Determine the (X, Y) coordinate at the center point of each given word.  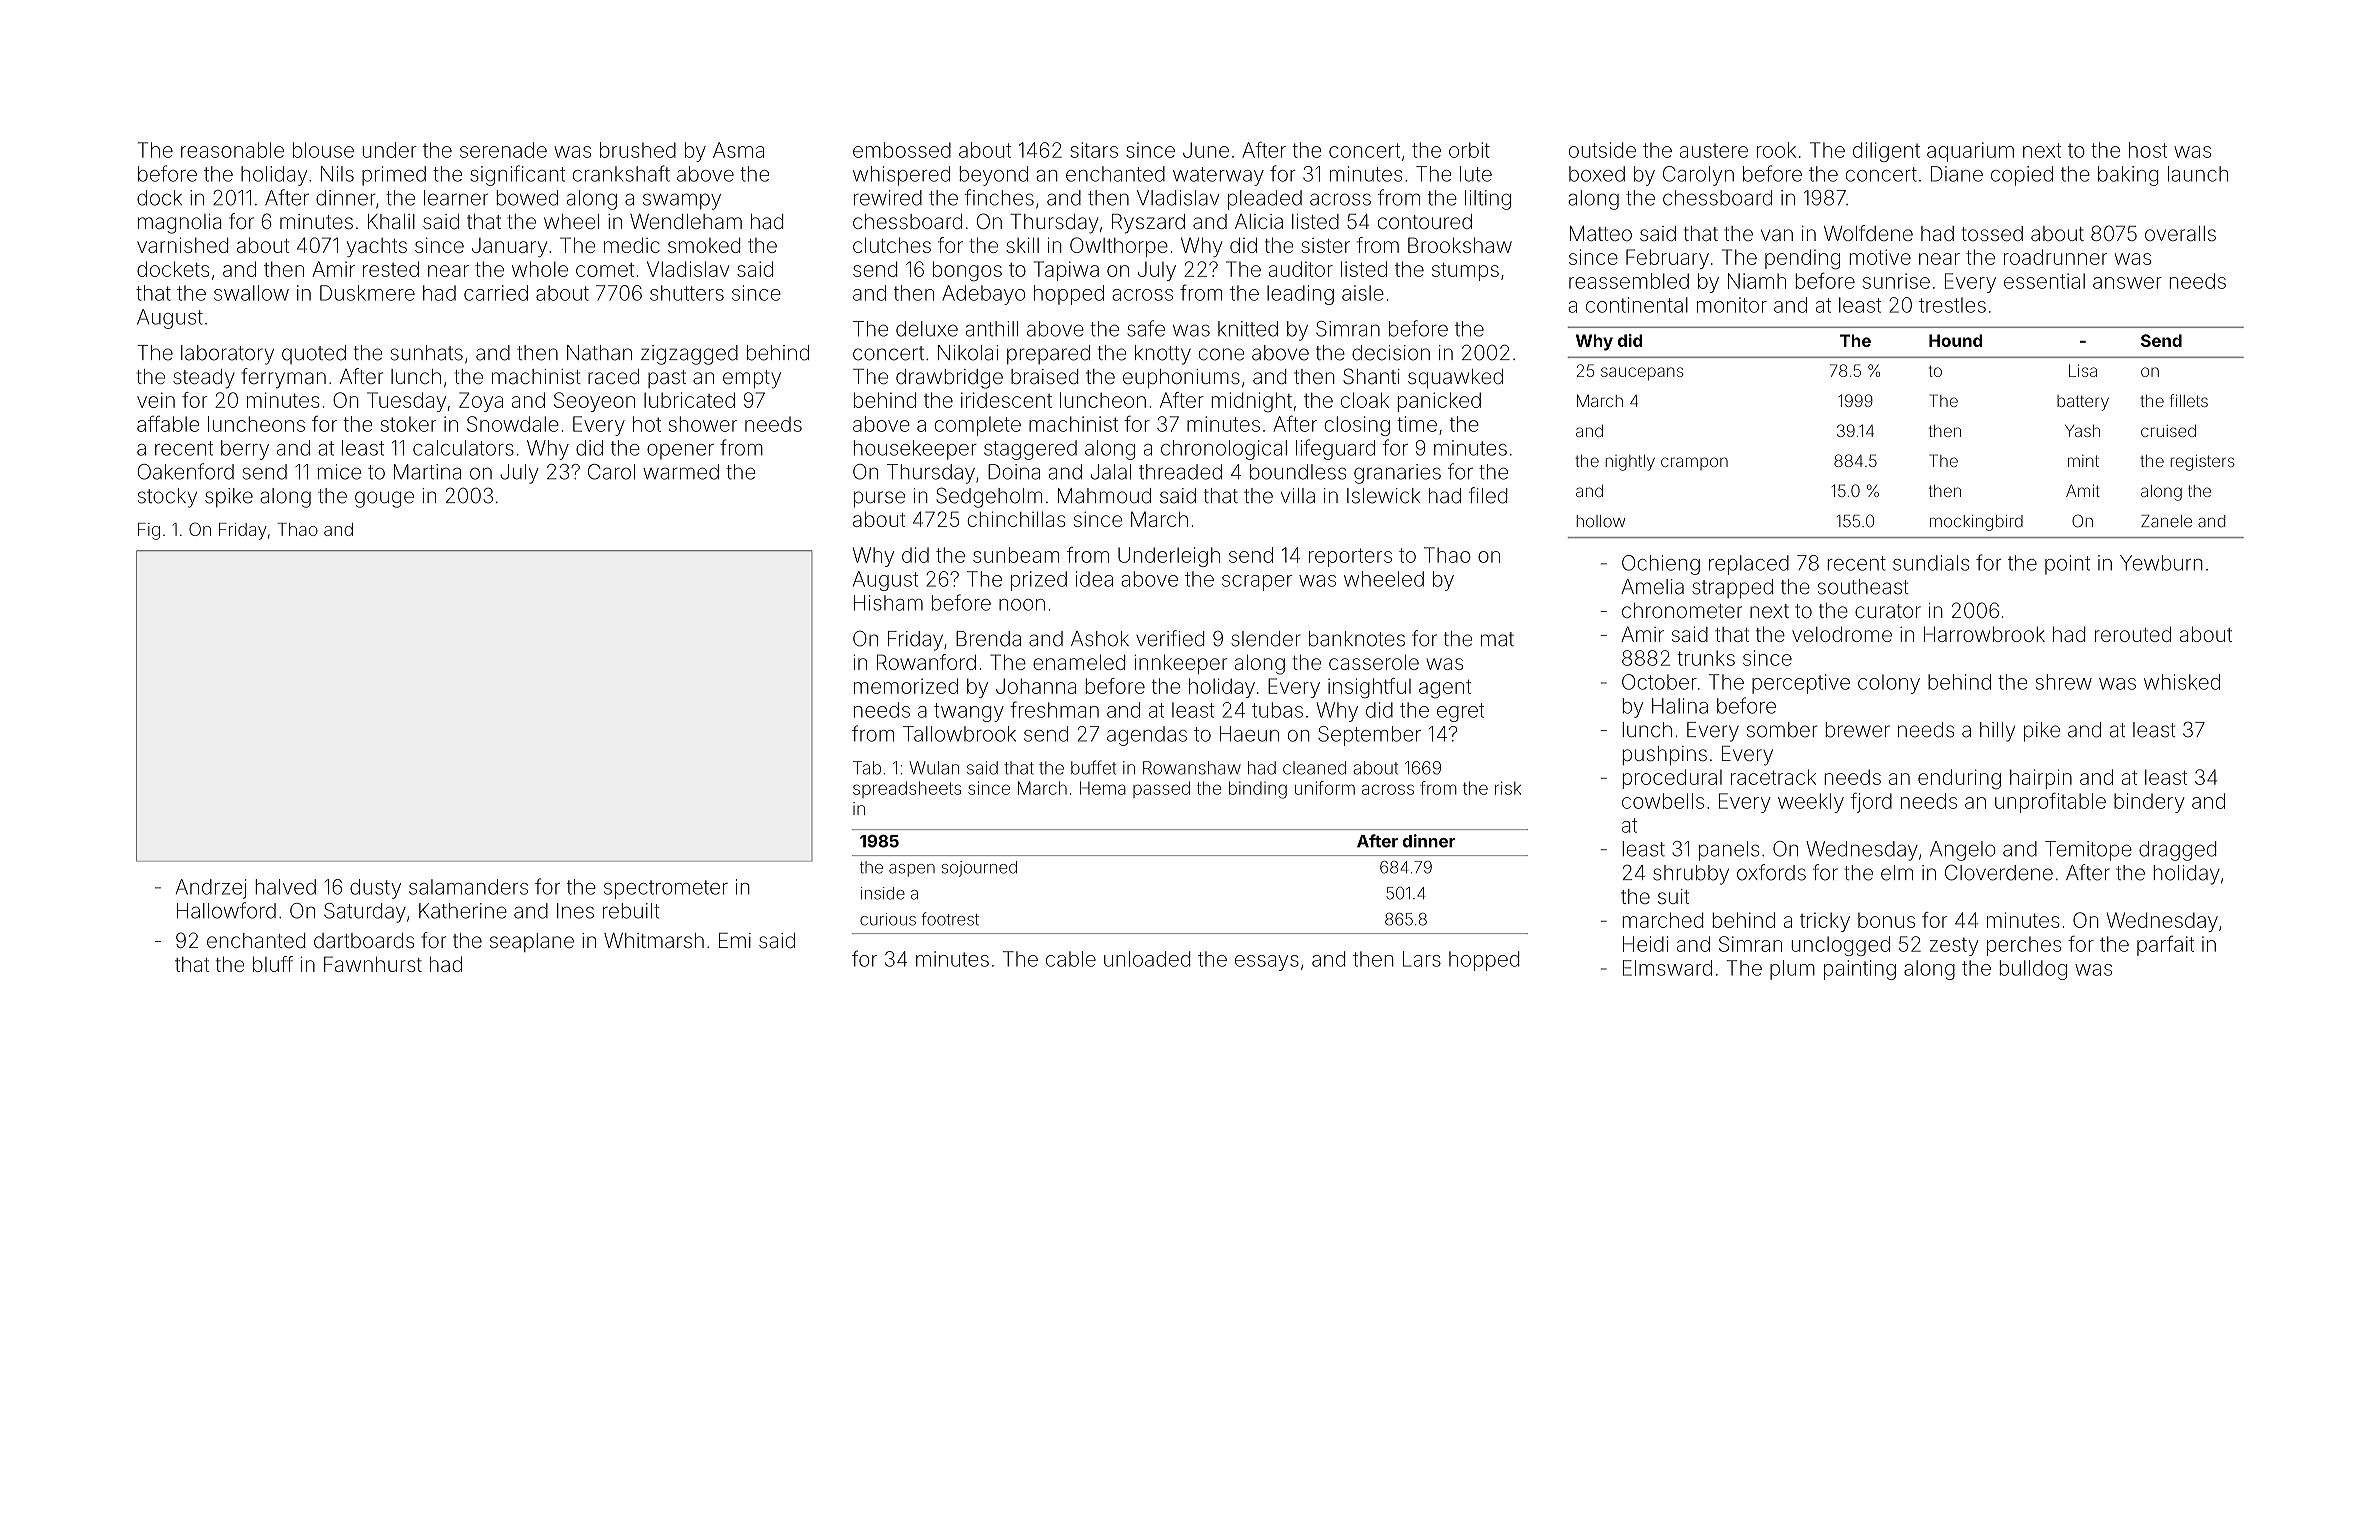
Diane (1957, 174)
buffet (1093, 767)
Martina (427, 472)
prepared (1048, 354)
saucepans (1642, 373)
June (1206, 150)
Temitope (2088, 851)
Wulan (934, 768)
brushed (638, 150)
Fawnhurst (373, 964)
